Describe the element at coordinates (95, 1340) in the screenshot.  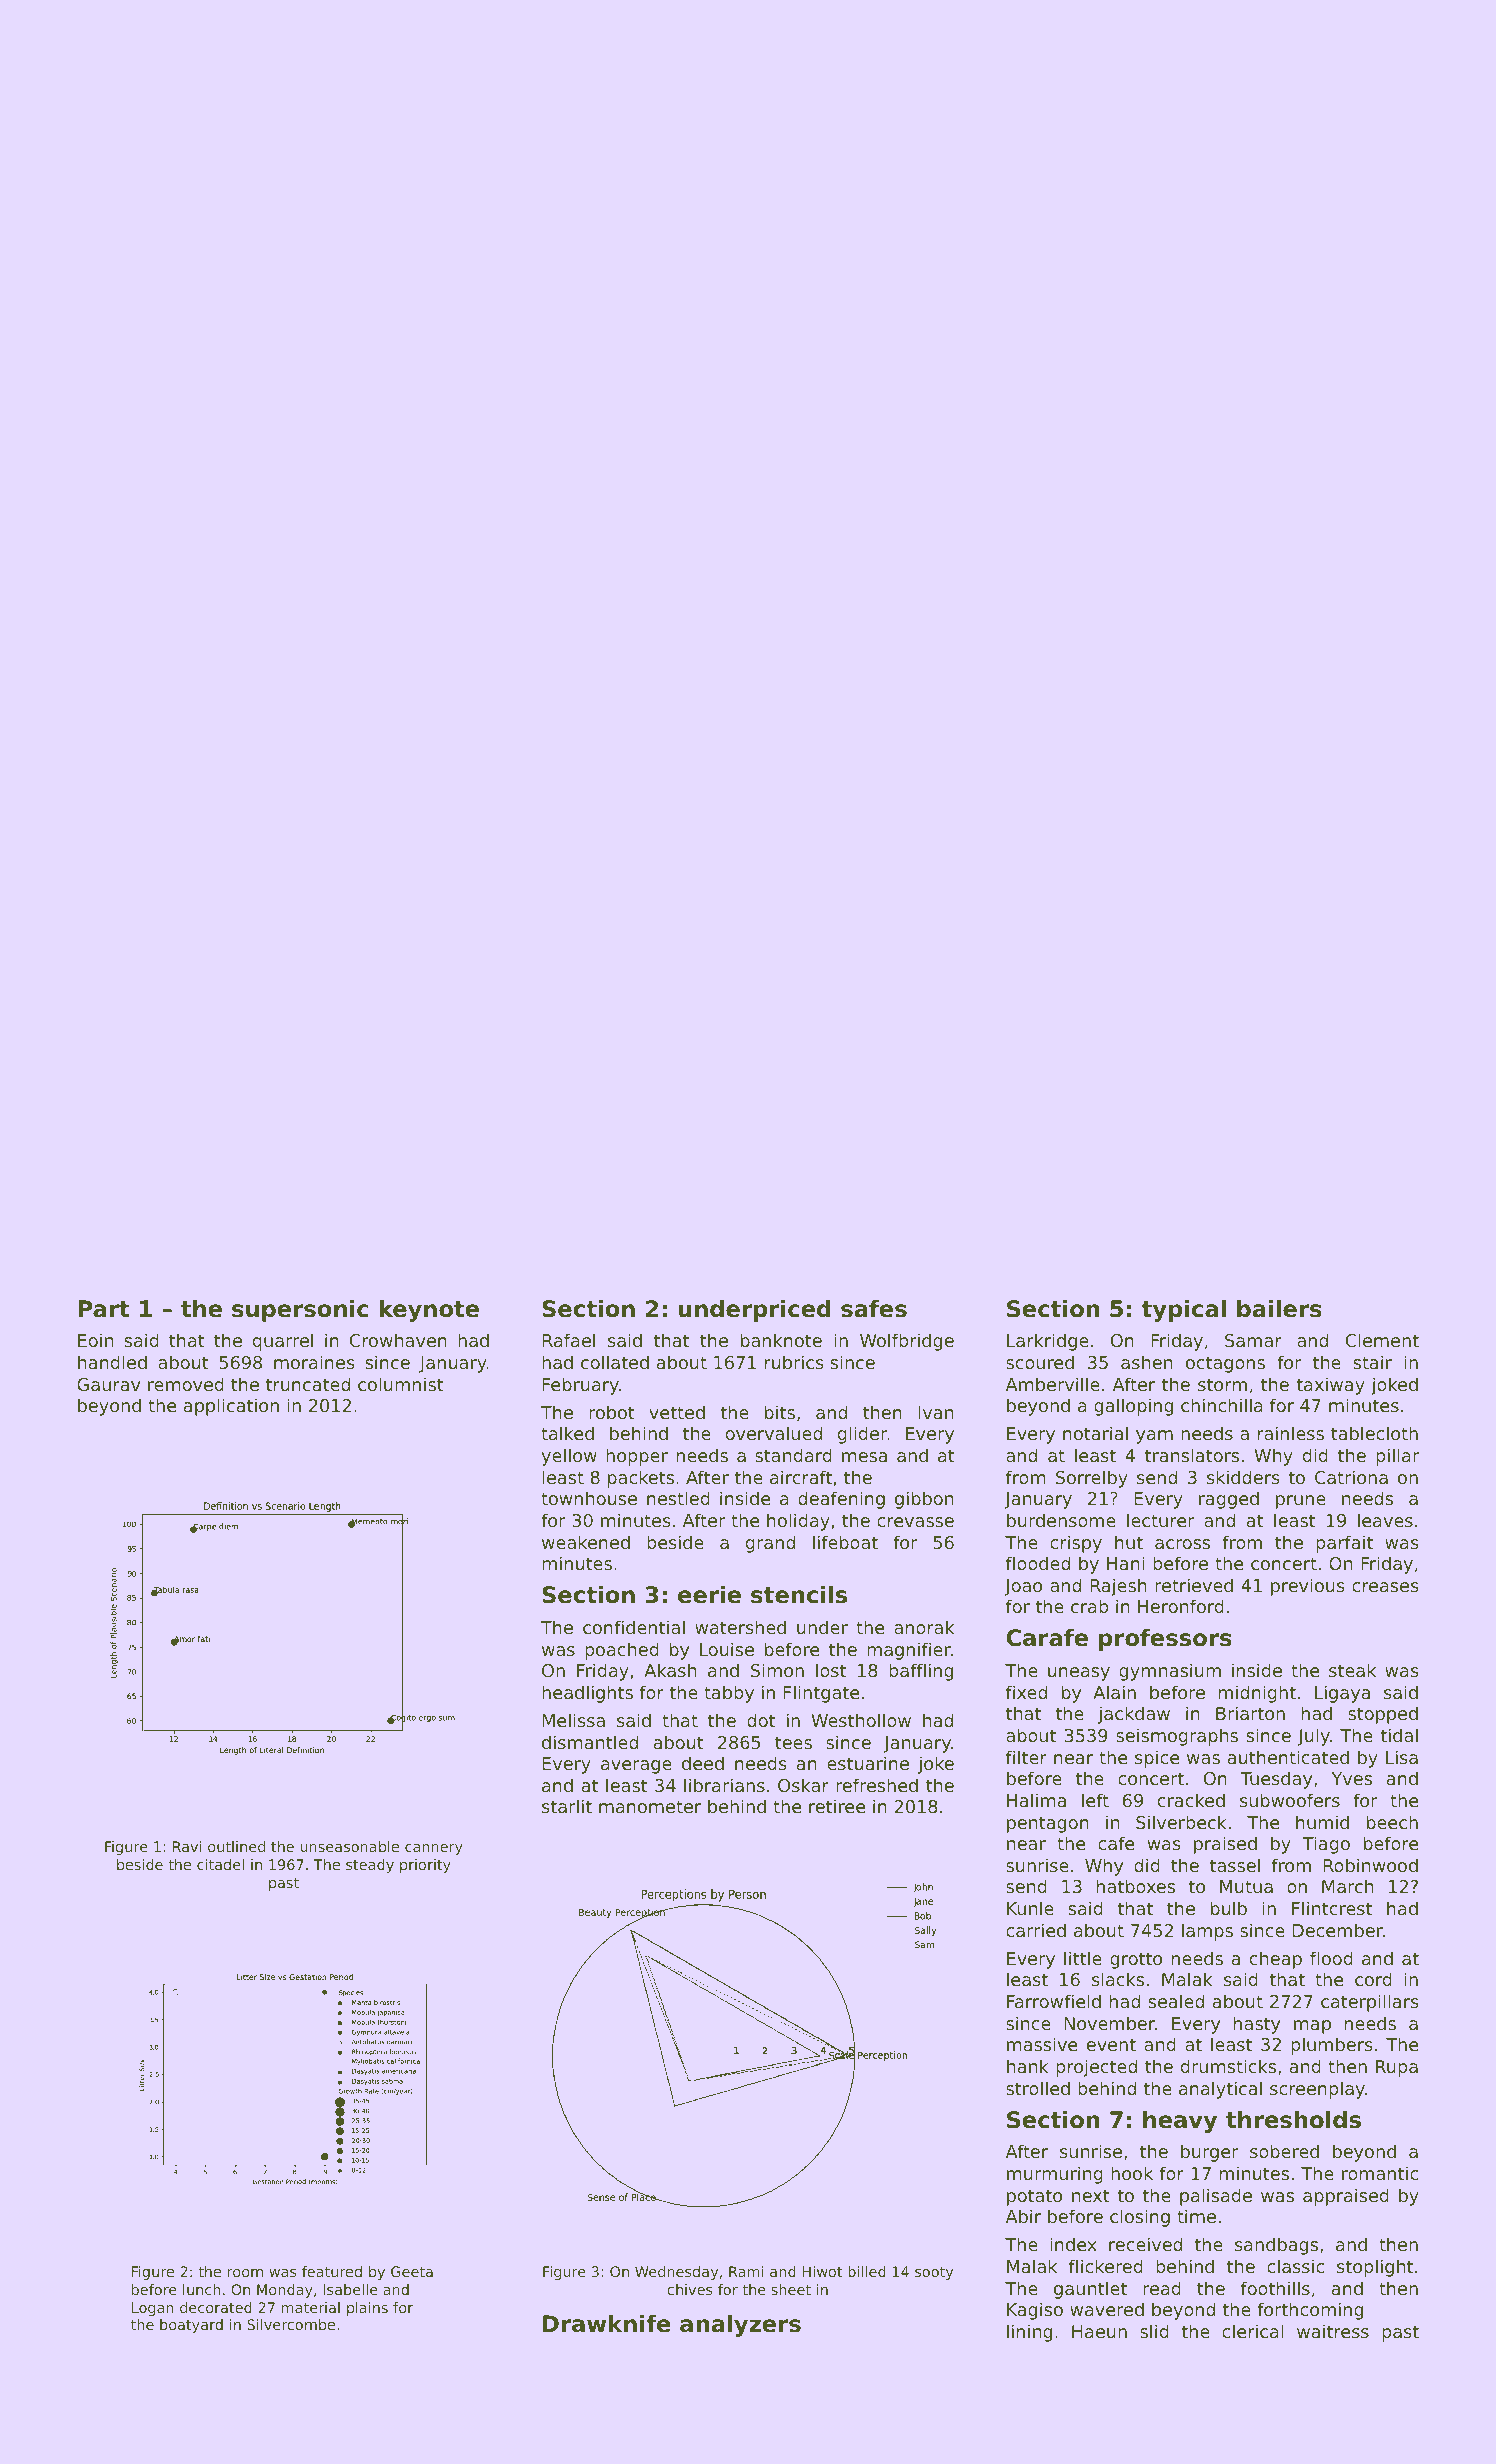
I see `Eoin` at that location.
